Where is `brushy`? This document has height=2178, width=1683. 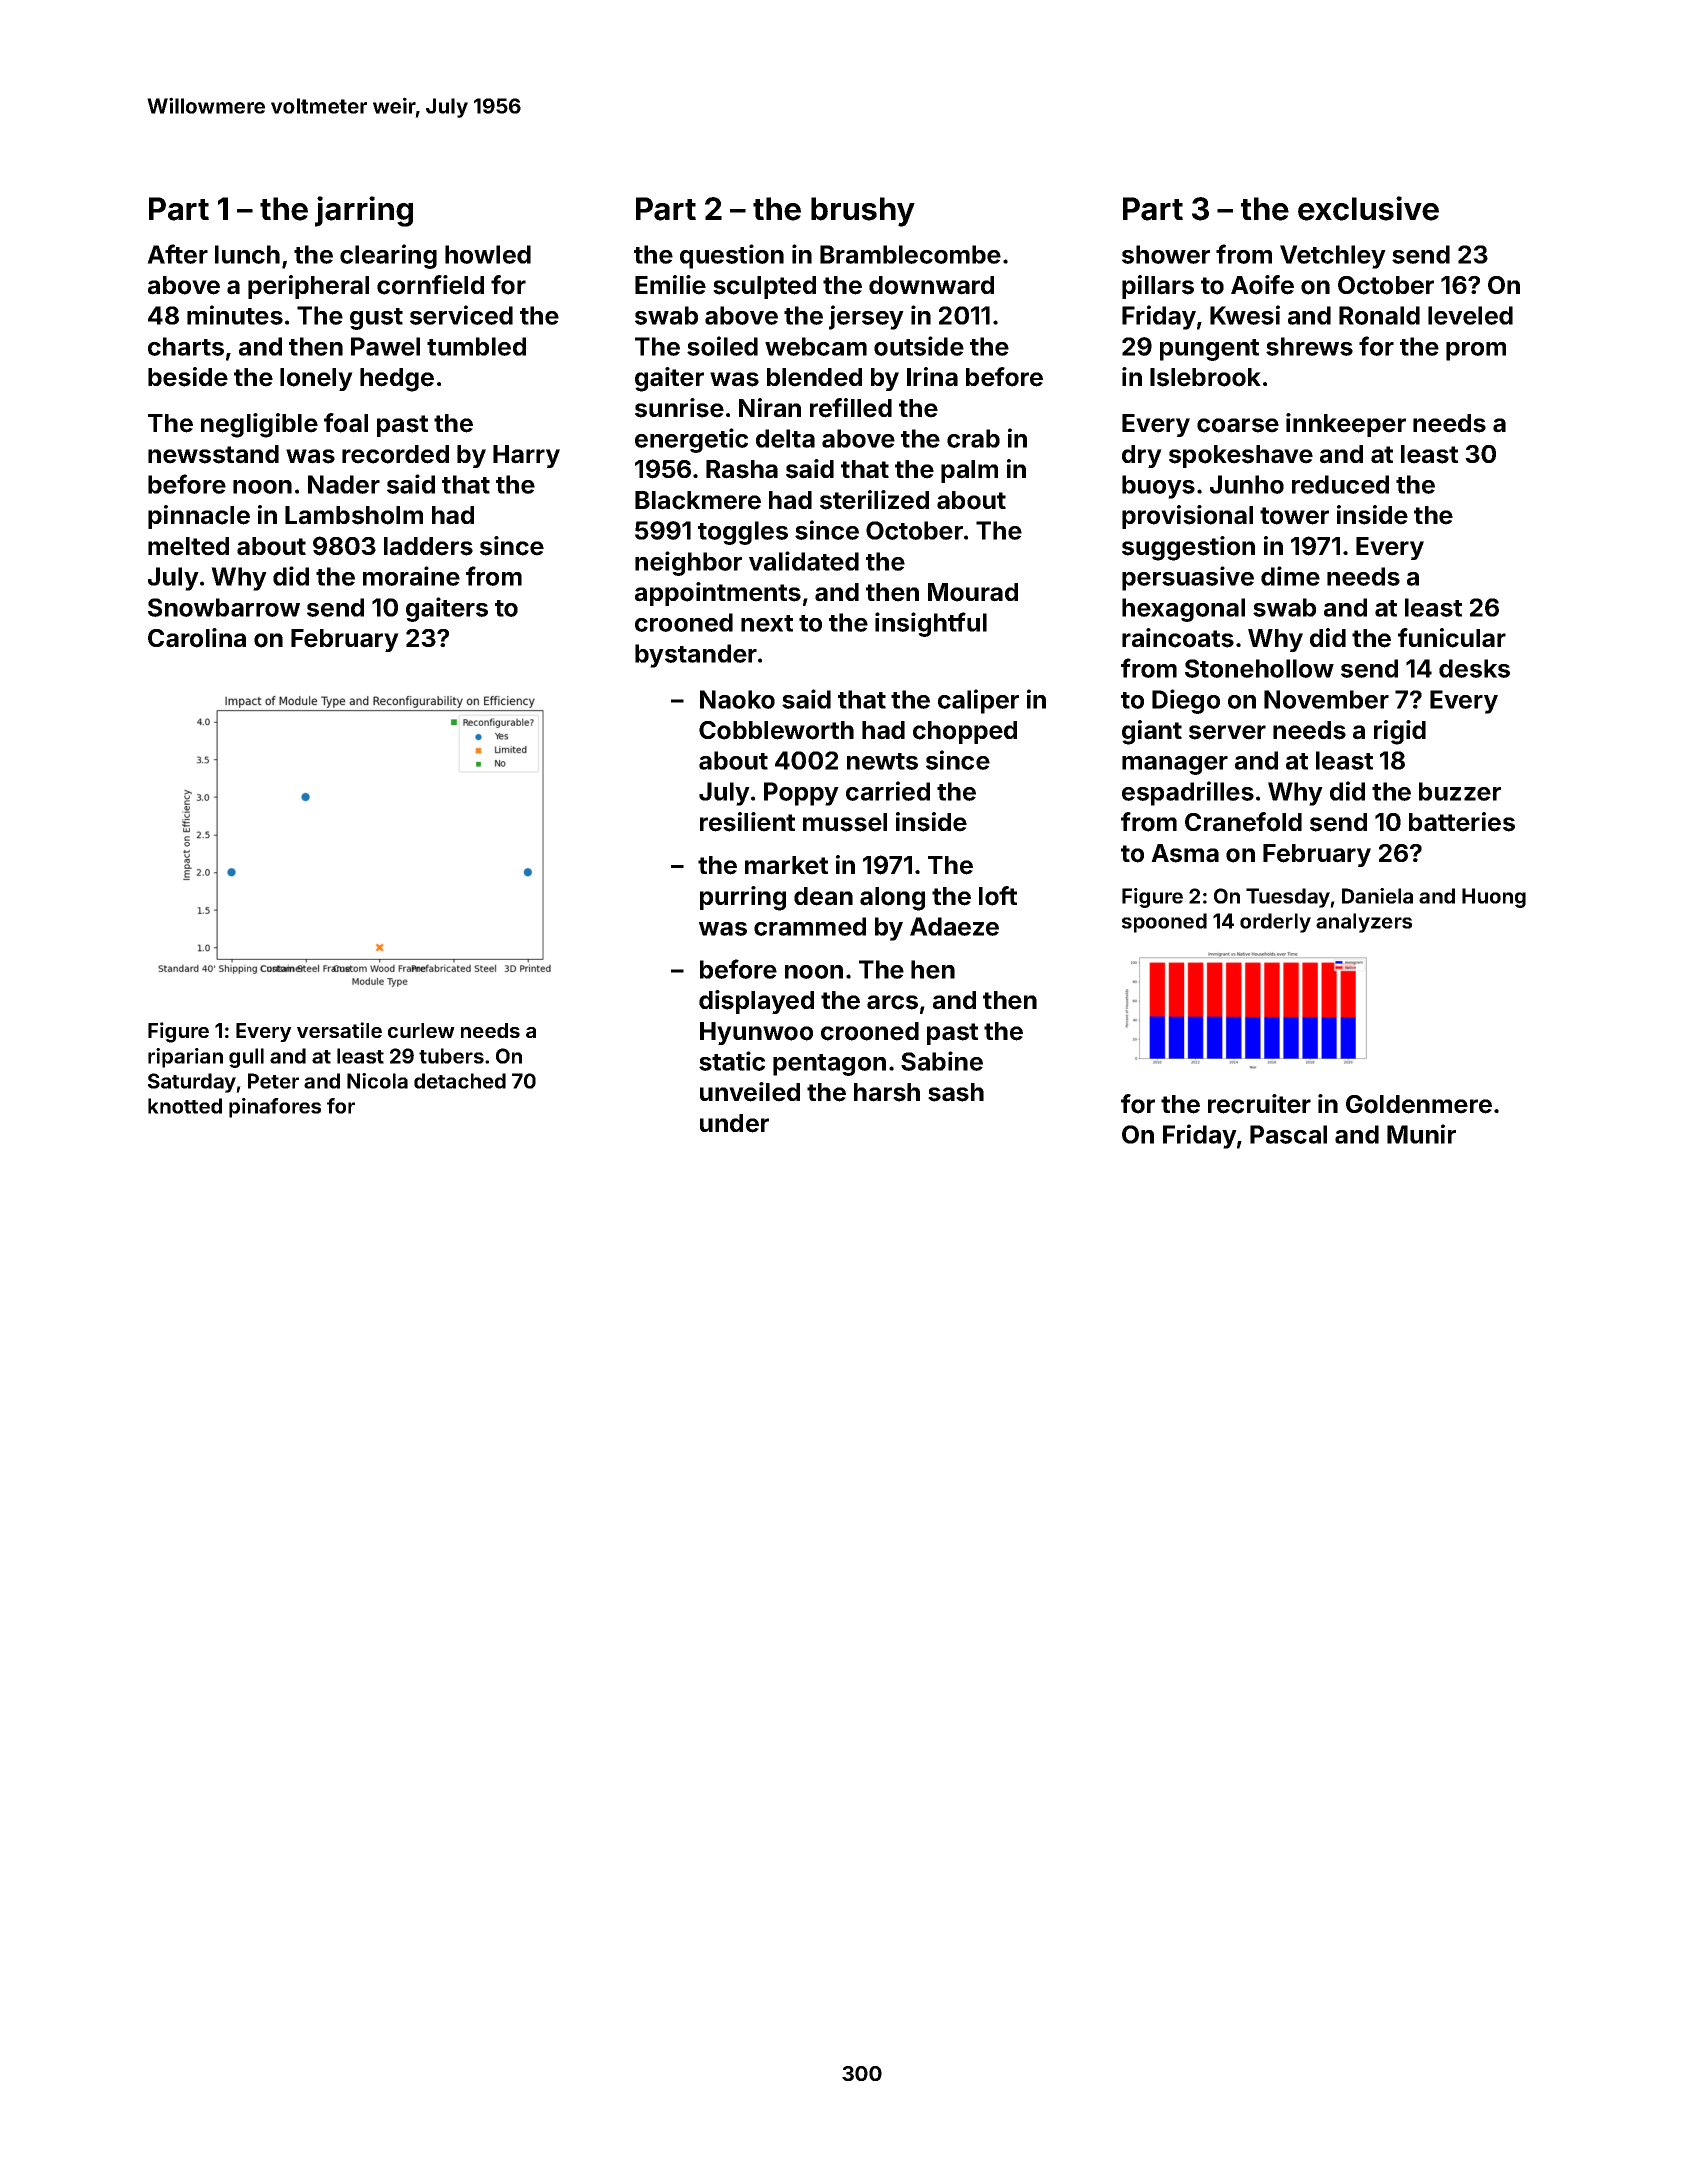
brushy is located at coordinates (863, 212).
